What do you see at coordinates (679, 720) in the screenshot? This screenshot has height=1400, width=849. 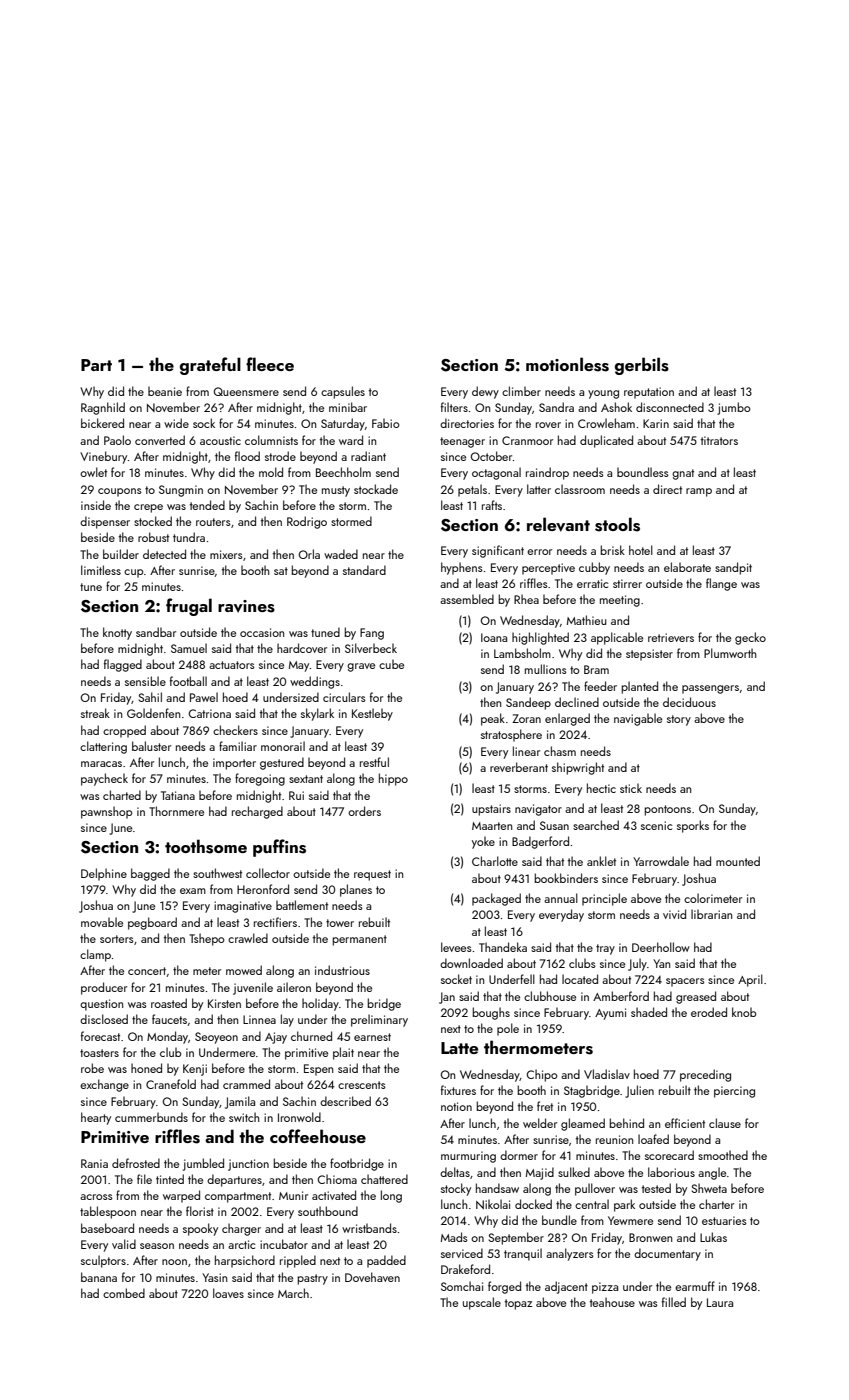 I see `story` at bounding box center [679, 720].
